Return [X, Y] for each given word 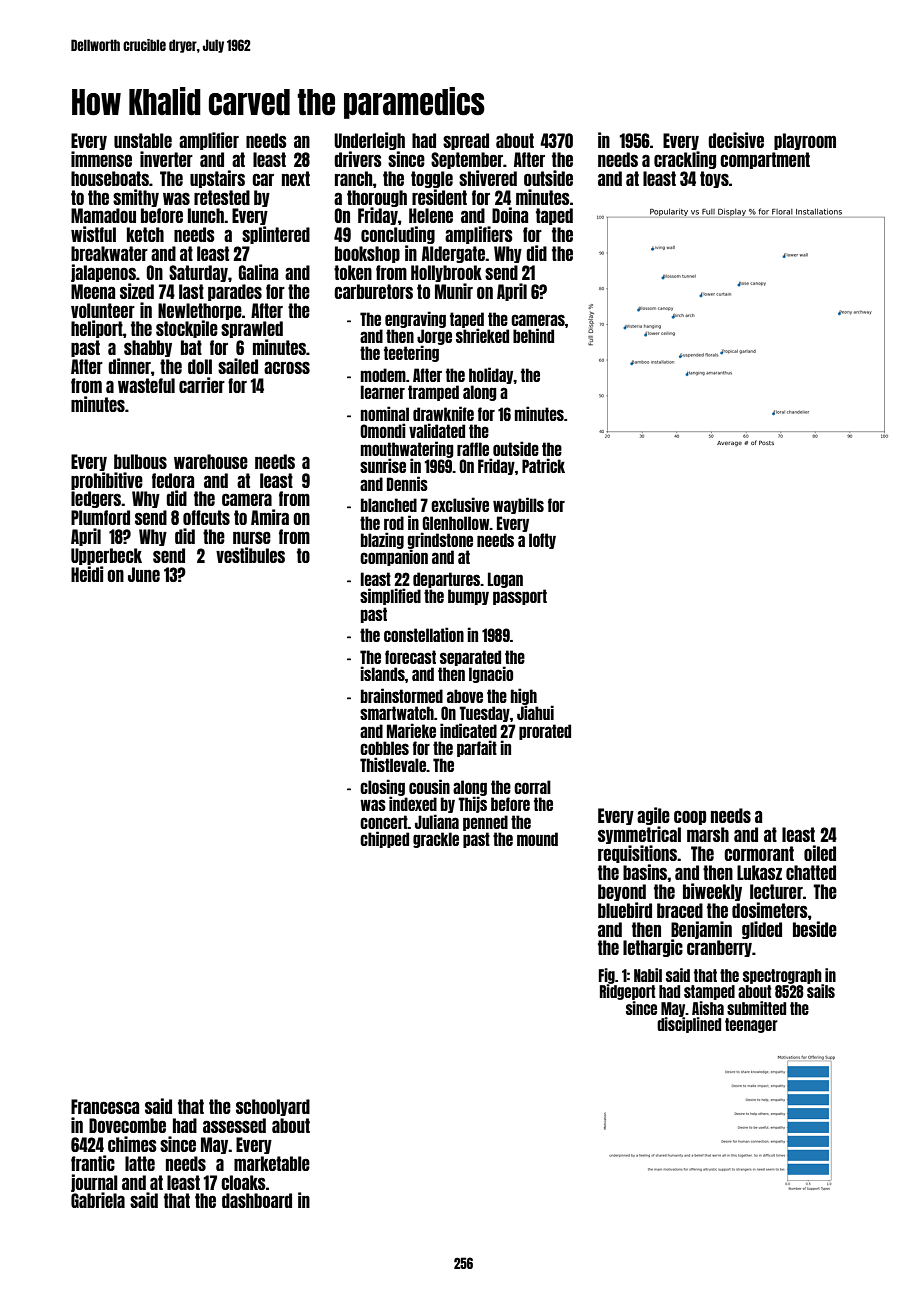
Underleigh [369, 141]
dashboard [257, 1200]
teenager [751, 1025]
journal [94, 1183]
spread [466, 141]
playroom [805, 141]
